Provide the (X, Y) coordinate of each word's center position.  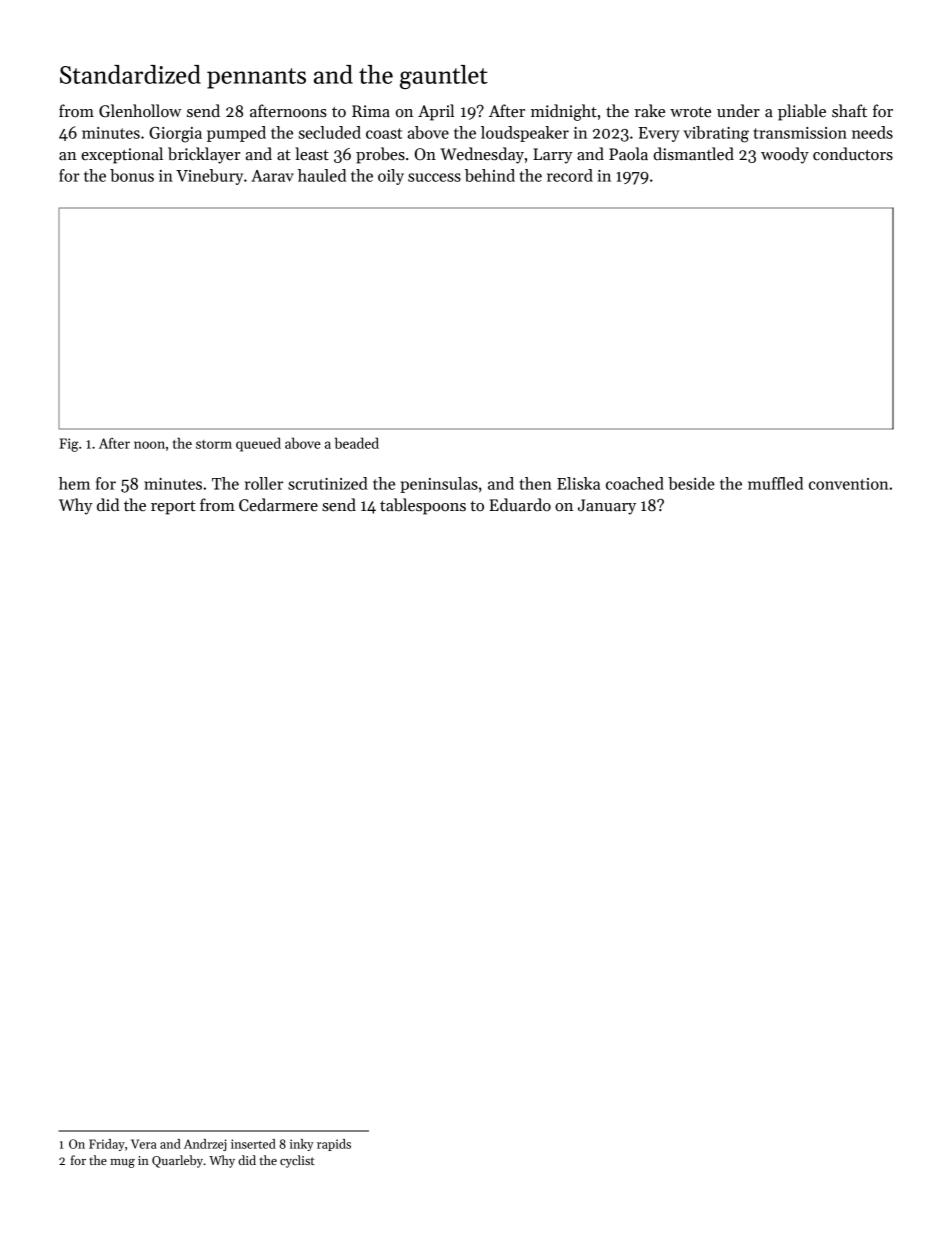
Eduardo (520, 505)
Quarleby (177, 1161)
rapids (334, 1145)
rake (650, 110)
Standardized (130, 74)
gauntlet (444, 77)
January (607, 507)
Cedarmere (278, 505)
